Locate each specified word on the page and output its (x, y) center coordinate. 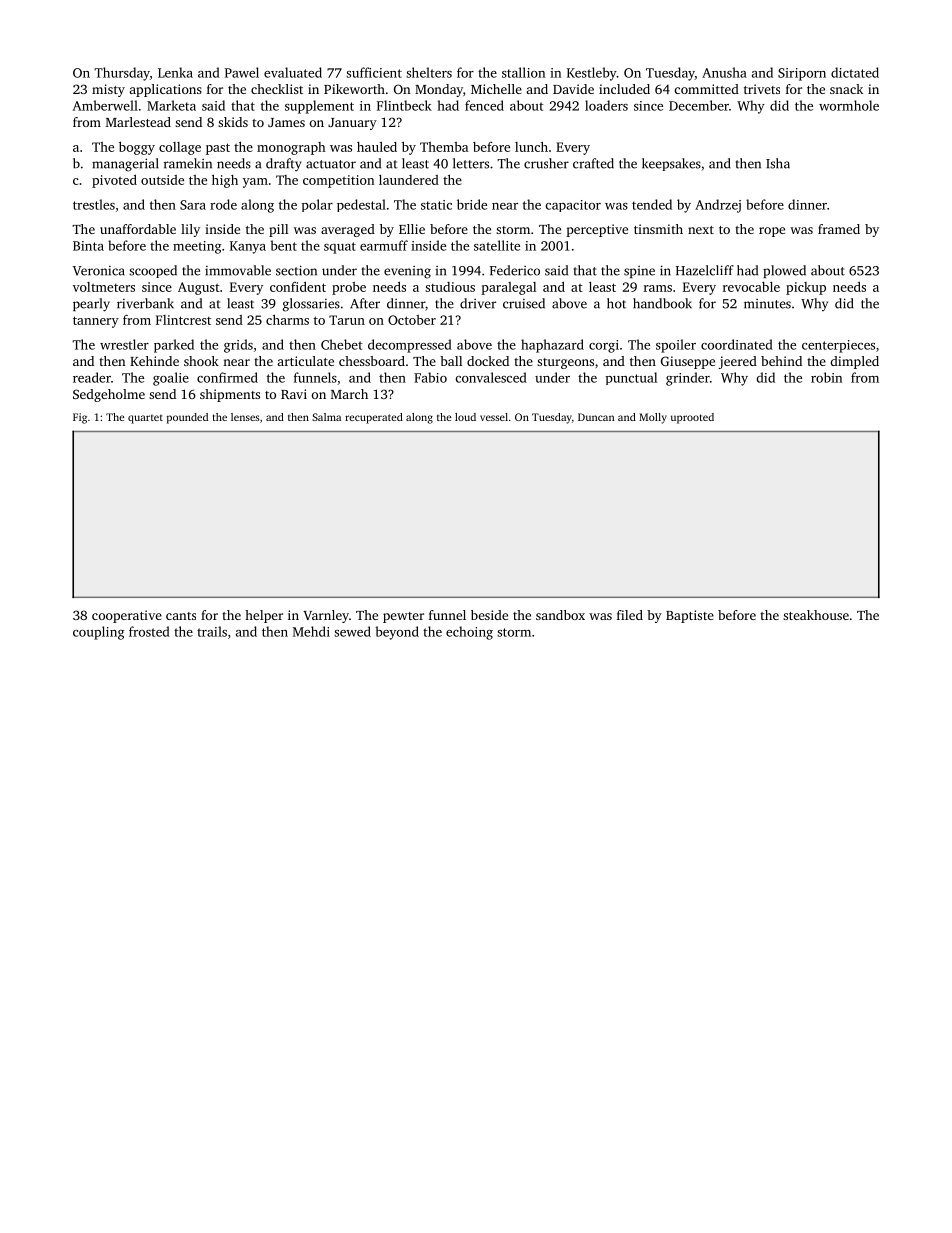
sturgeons (565, 363)
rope (772, 232)
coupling (99, 633)
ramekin (188, 163)
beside (489, 615)
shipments (230, 395)
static (436, 205)
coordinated (737, 344)
